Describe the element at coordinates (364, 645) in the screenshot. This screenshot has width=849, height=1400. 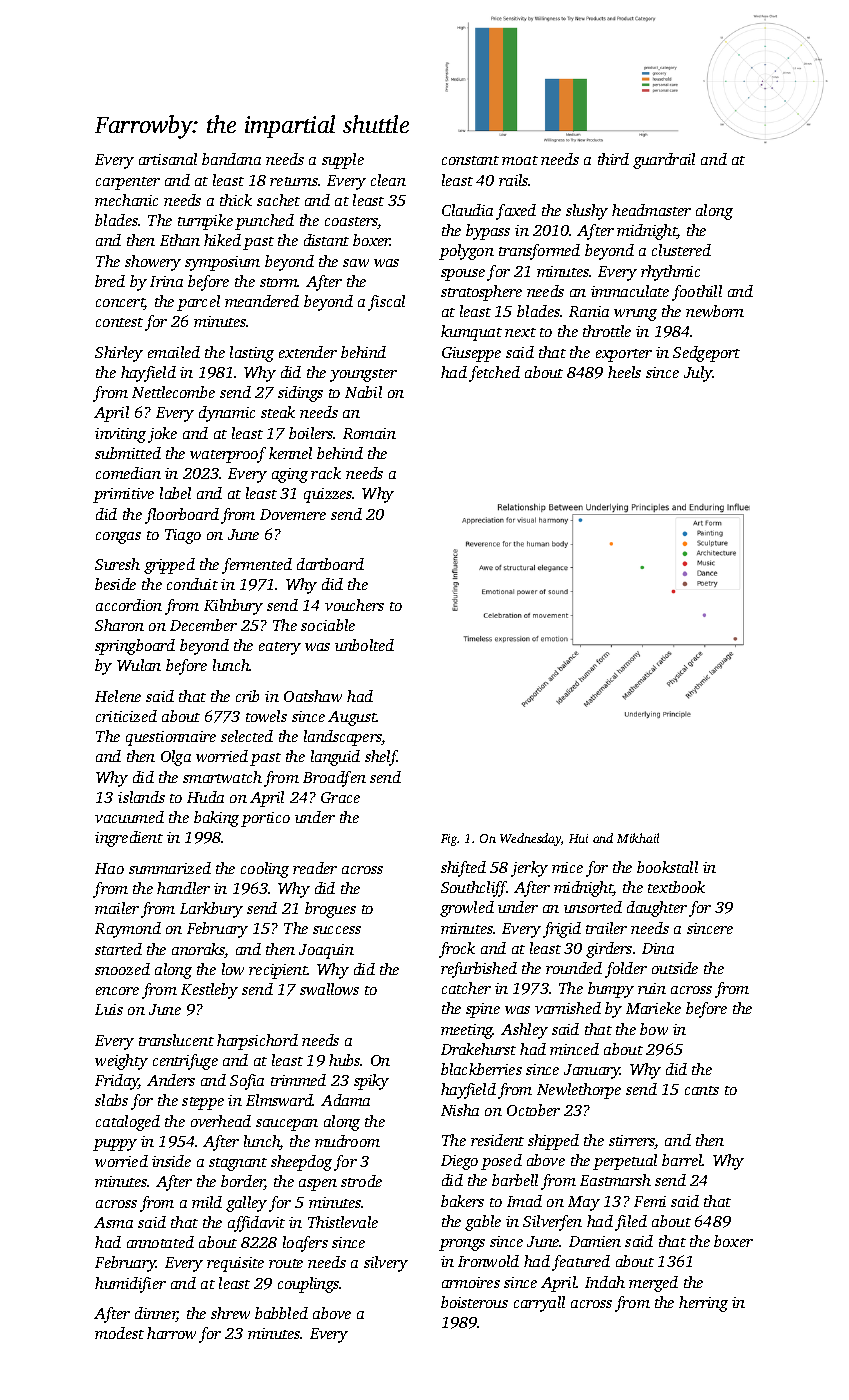
I see `unbolted` at that location.
